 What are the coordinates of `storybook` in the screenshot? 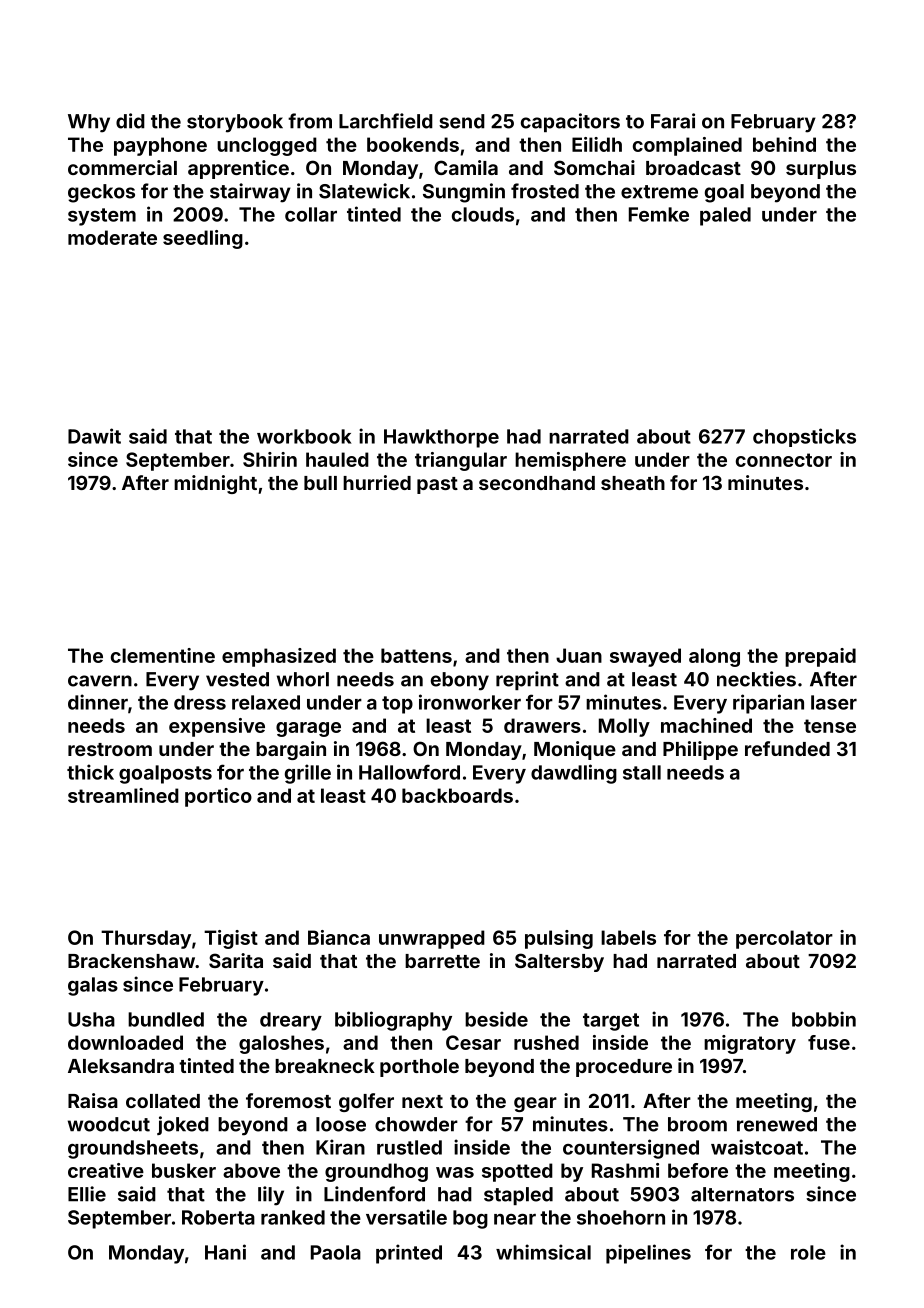 It's located at (235, 123).
